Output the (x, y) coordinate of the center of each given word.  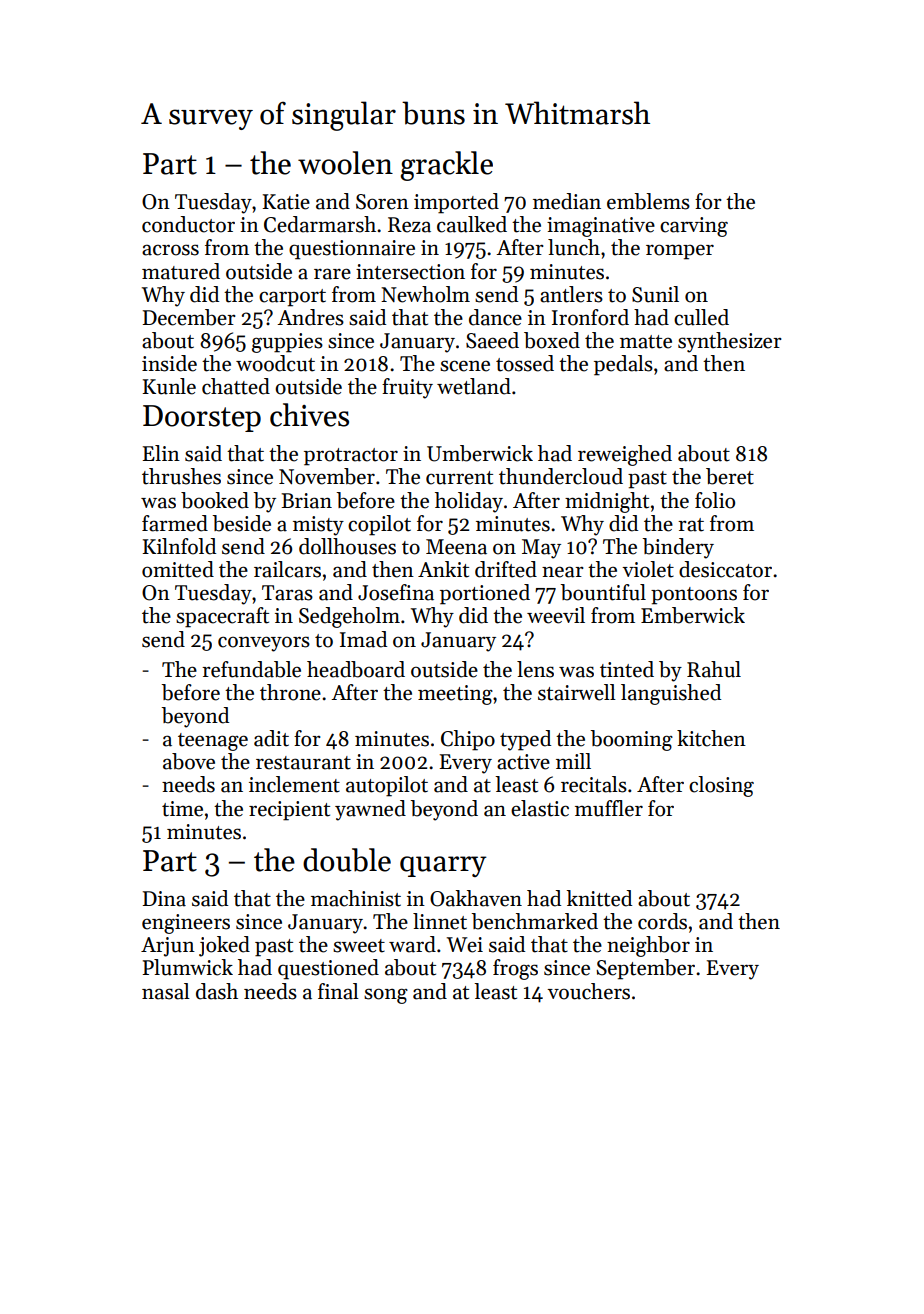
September (645, 969)
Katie (286, 202)
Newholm (425, 294)
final (338, 991)
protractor (351, 457)
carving (694, 227)
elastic (540, 808)
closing (721, 786)
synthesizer (730, 342)
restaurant (303, 763)
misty (318, 526)
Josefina (396, 592)
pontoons (694, 596)
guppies (287, 343)
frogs (515, 969)
